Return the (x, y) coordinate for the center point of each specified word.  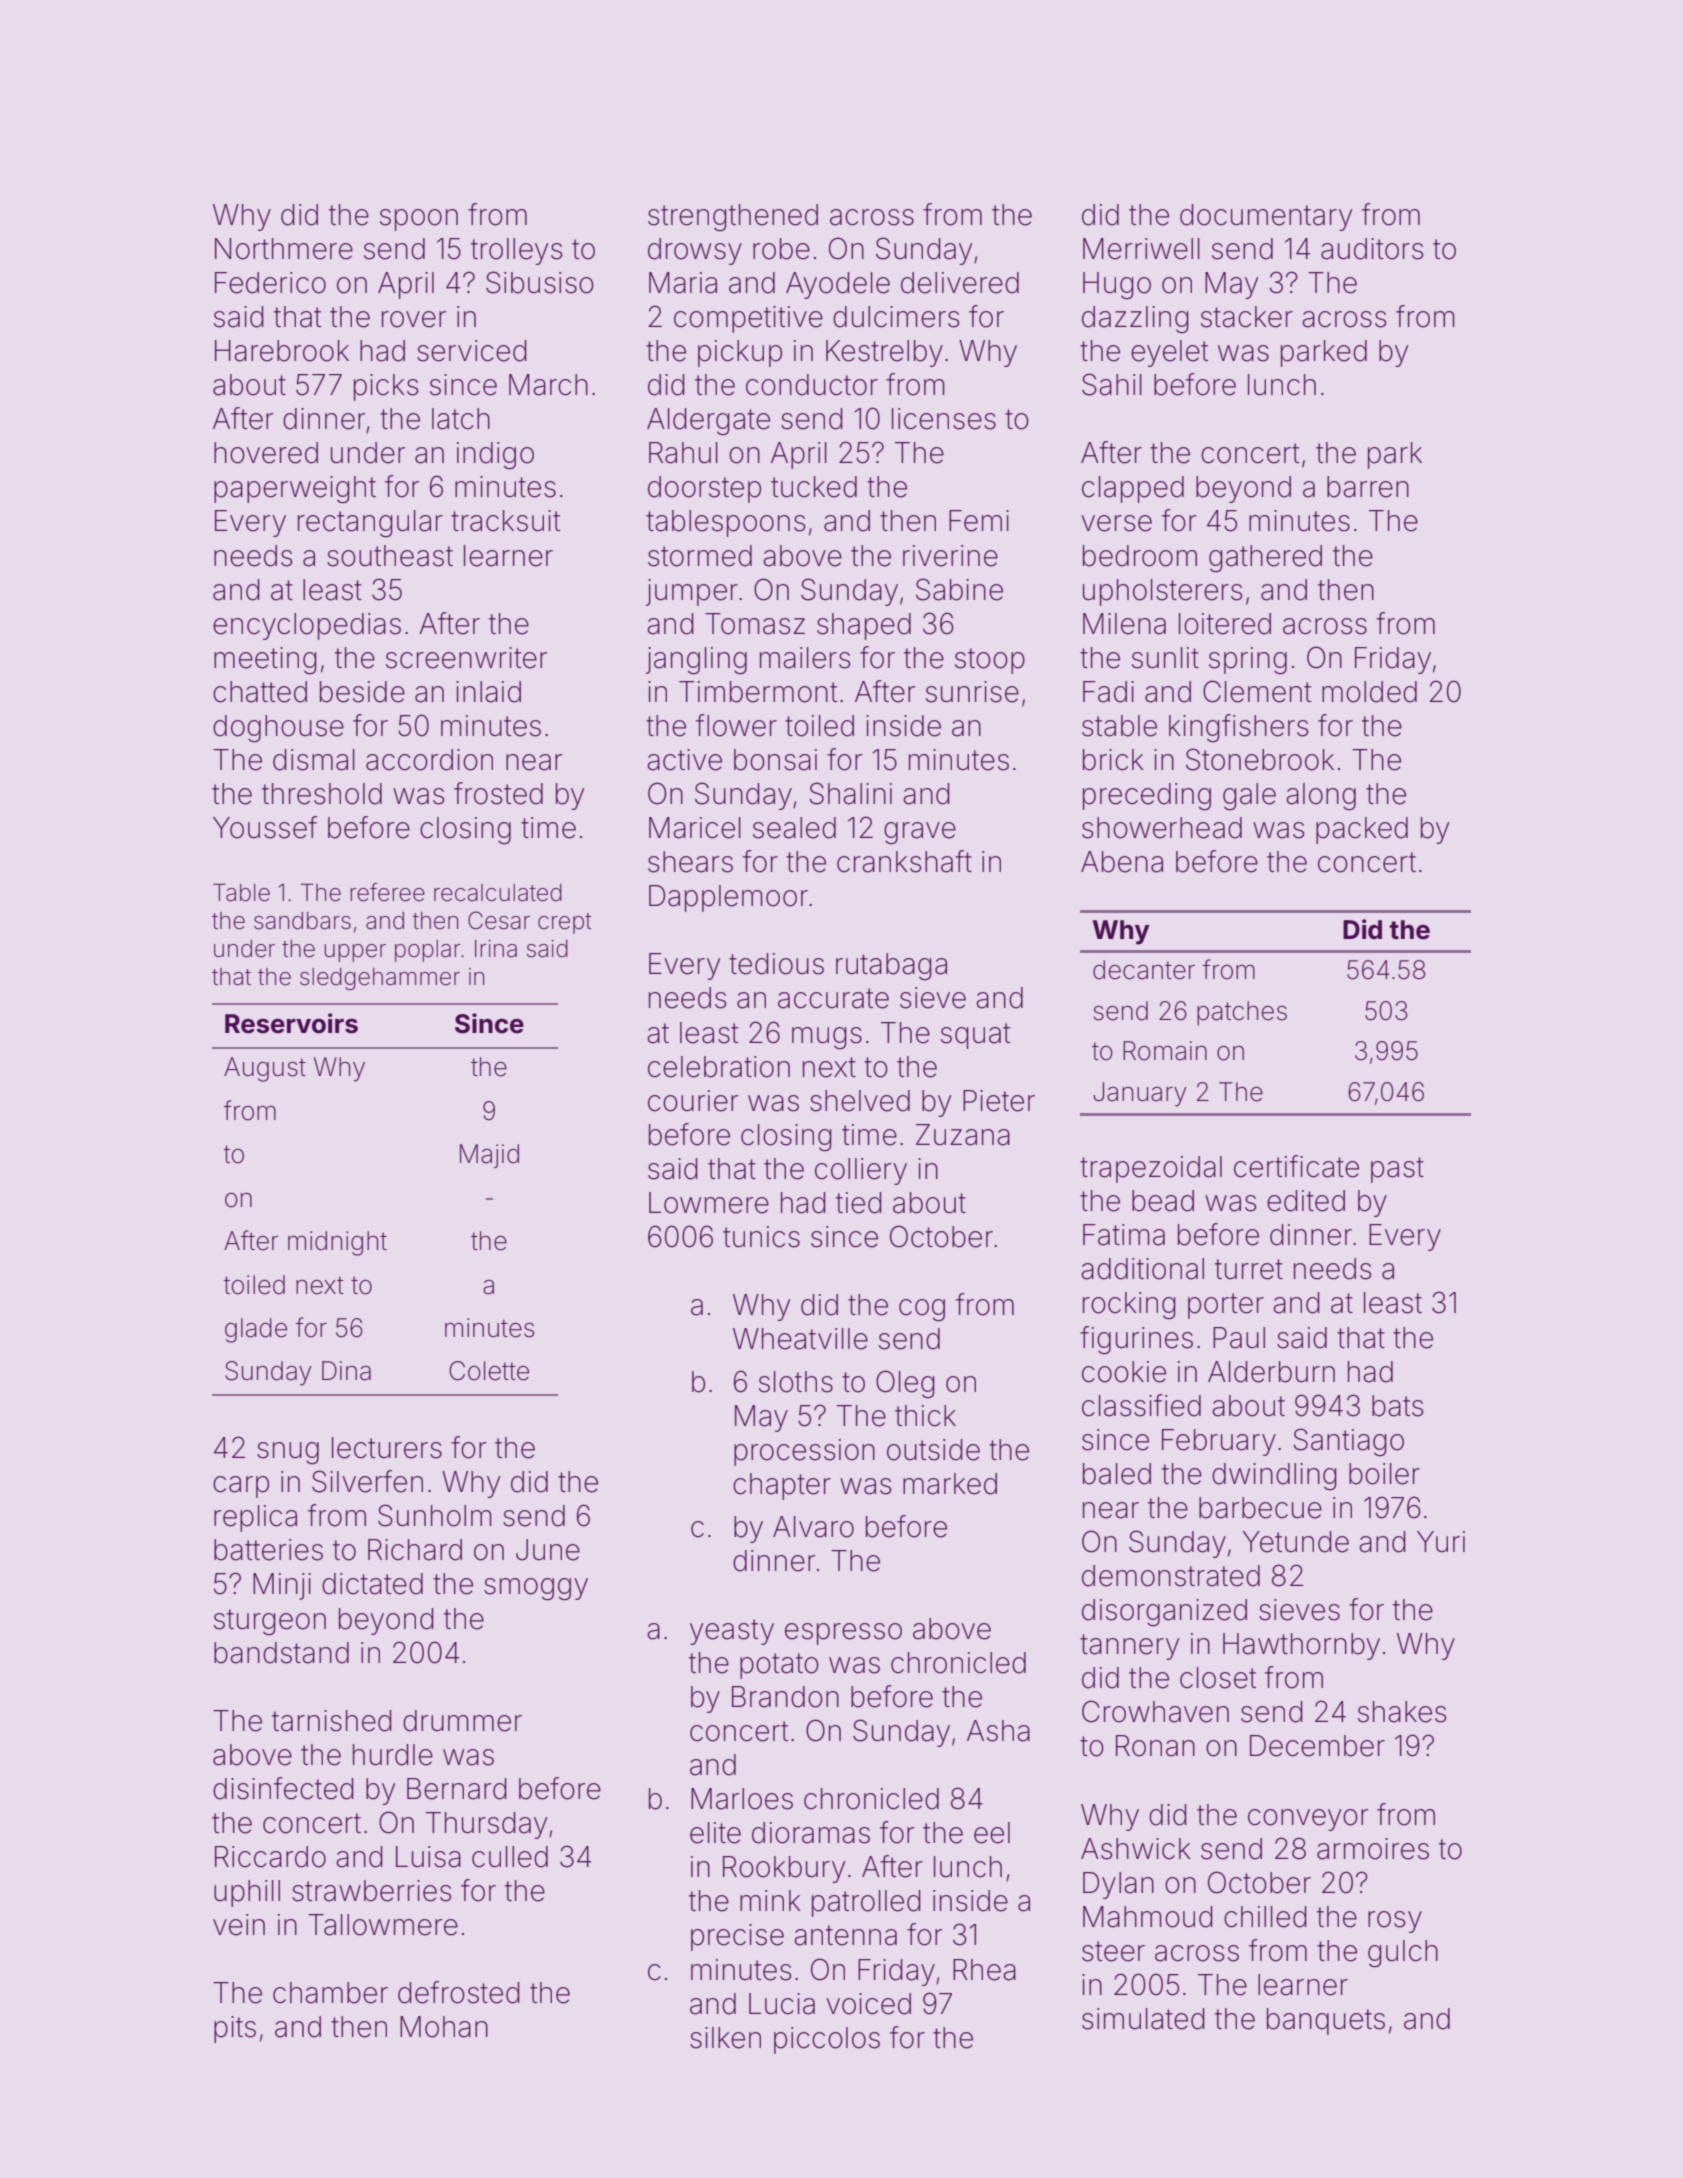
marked (950, 1484)
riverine (950, 556)
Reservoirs (291, 1023)
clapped (1133, 489)
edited (1306, 1201)
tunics (761, 1237)
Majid (489, 1156)
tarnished (332, 1721)
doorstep (704, 489)
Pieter (999, 1101)
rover (414, 319)
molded (1369, 692)
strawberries (371, 1891)
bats (1397, 1406)
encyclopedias (307, 626)
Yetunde (1295, 1542)
